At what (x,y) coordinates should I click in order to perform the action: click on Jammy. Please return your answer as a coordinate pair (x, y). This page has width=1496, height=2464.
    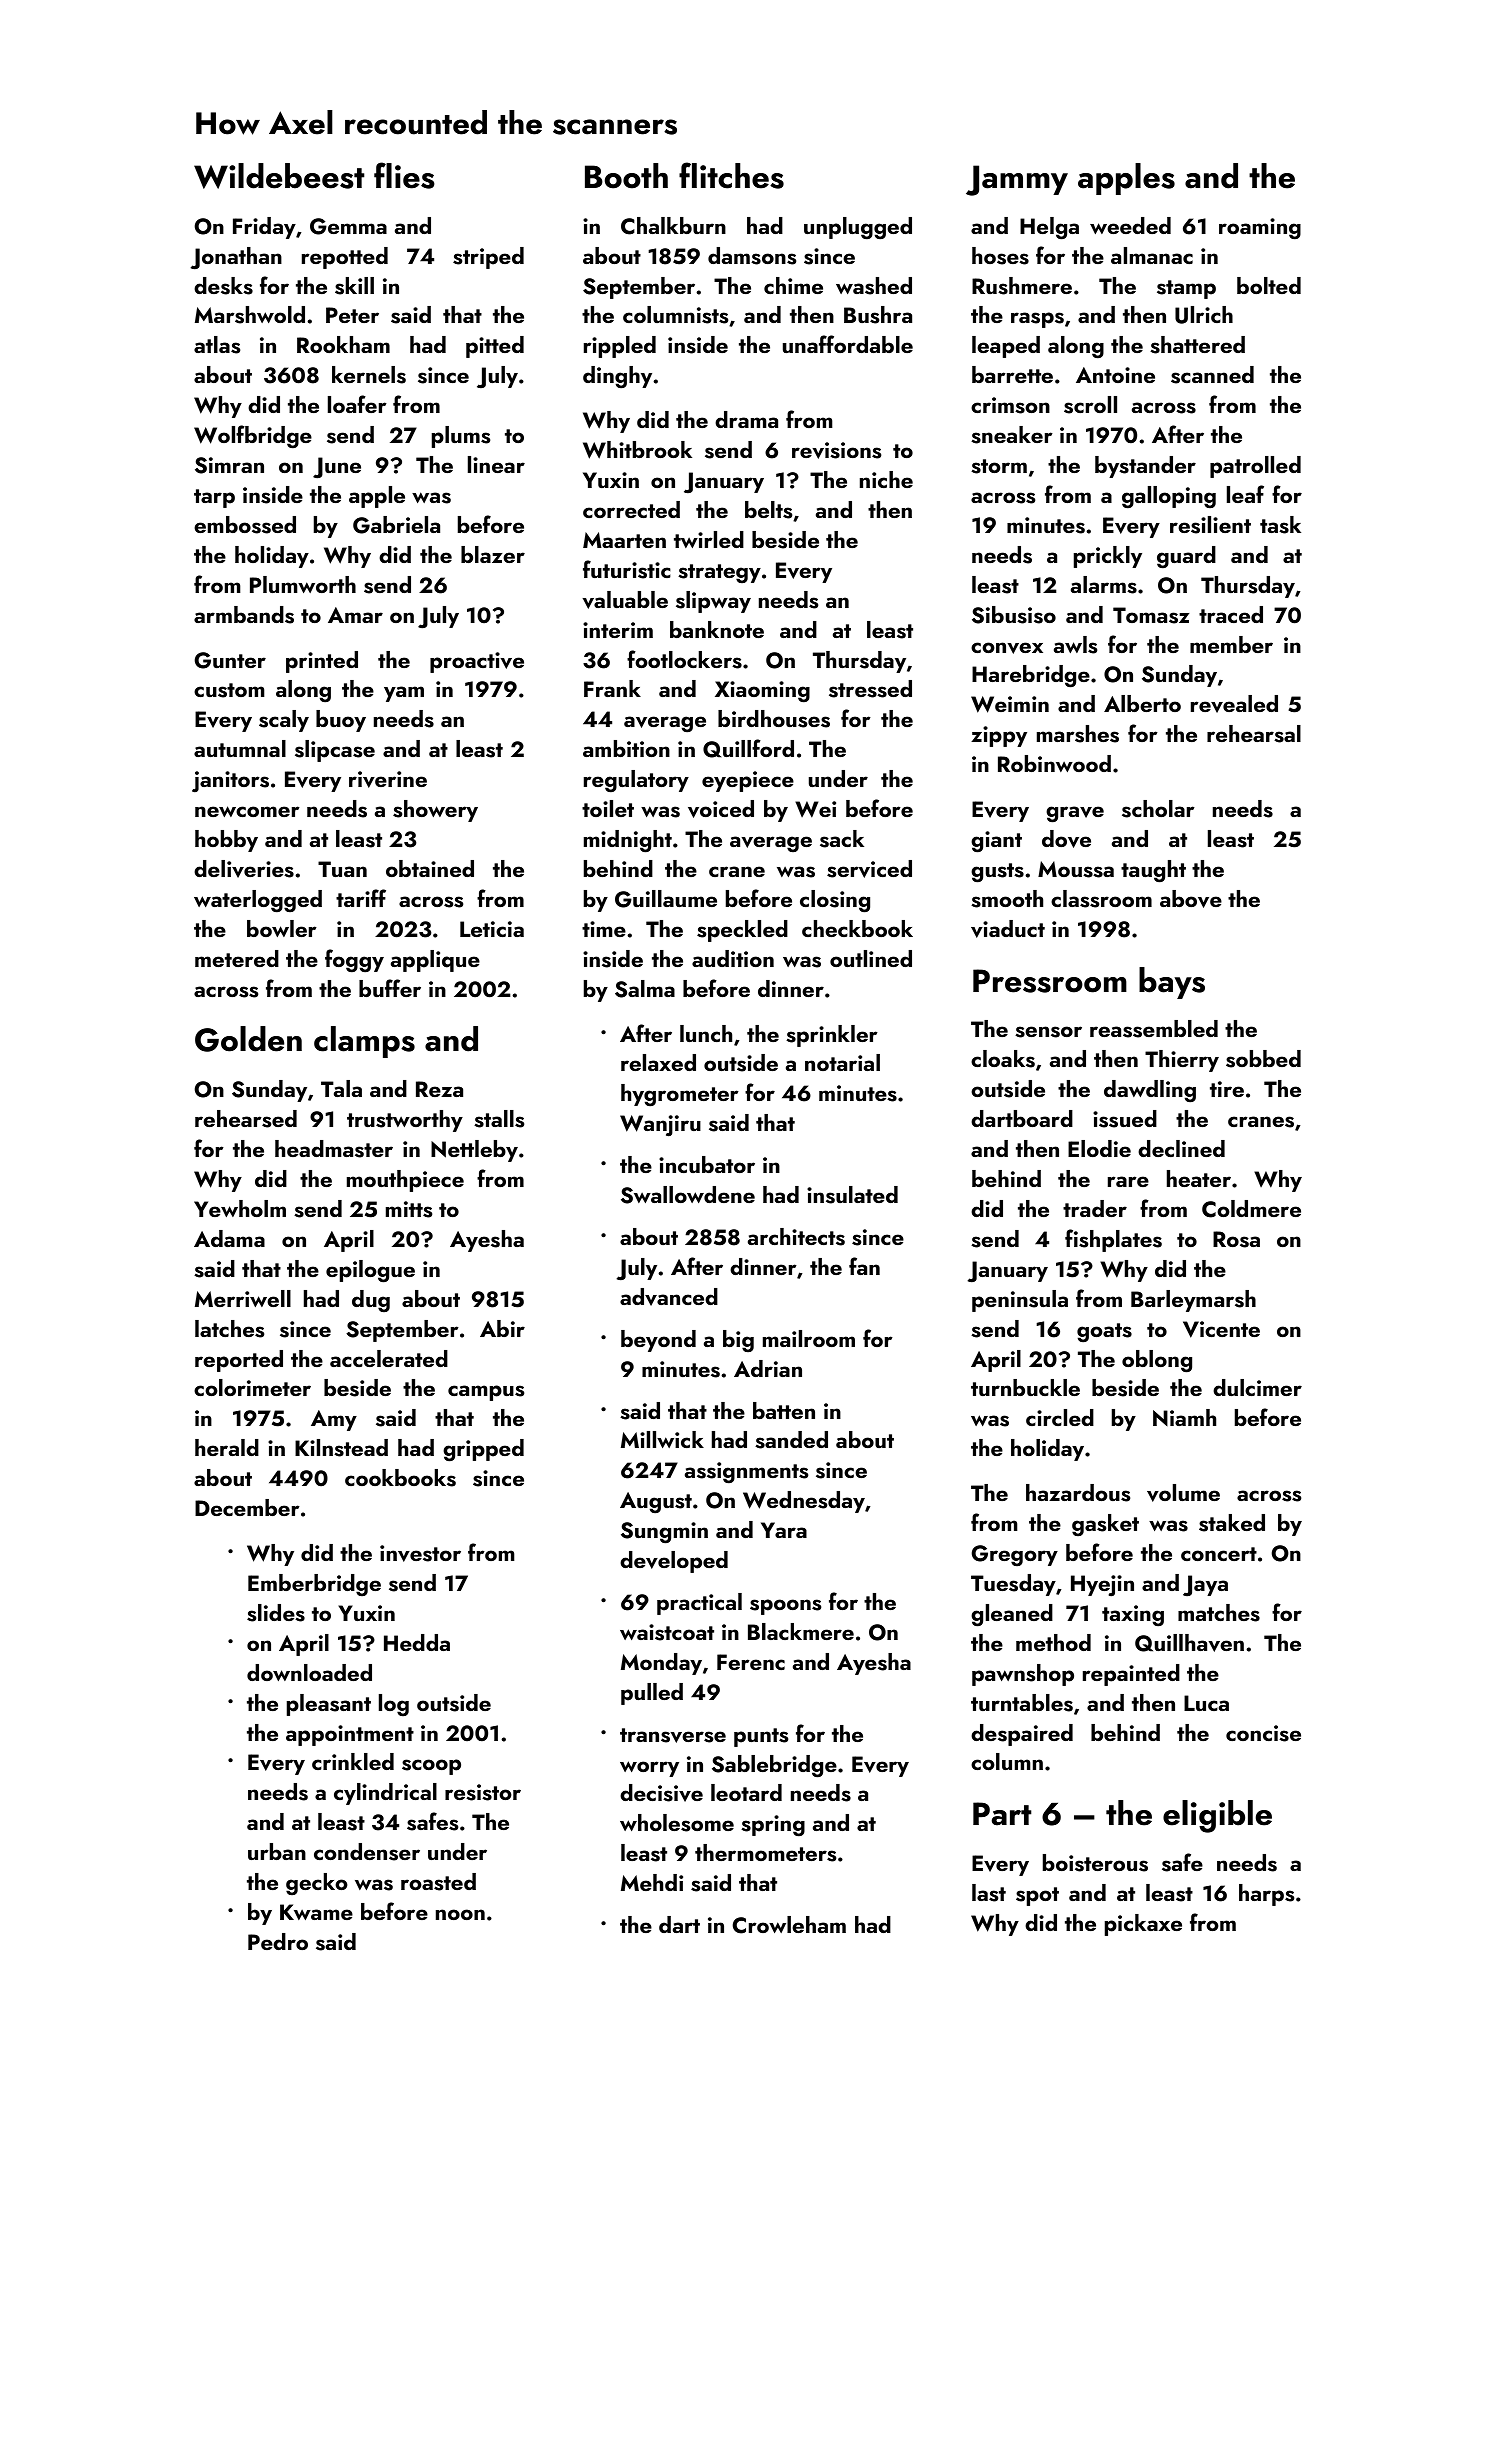
    Looking at the image, I should click on (1017, 180).
